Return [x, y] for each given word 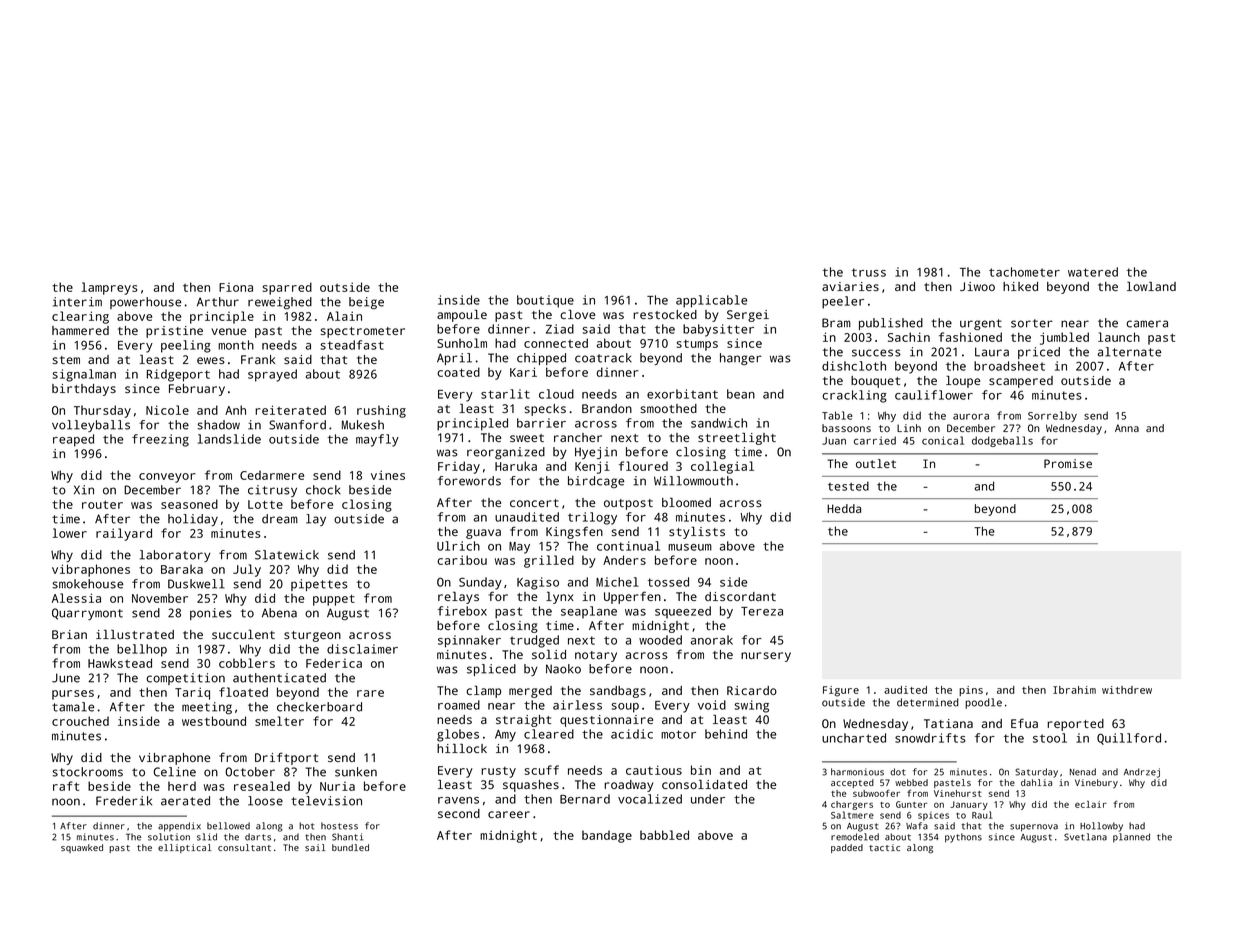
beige [366, 303]
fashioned [970, 337]
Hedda [844, 508]
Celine [174, 772]
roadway [628, 786]
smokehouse [87, 584]
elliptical [185, 848]
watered [1093, 272]
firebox [462, 611]
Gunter [911, 804]
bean [741, 394]
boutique [545, 301]
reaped [73, 440]
